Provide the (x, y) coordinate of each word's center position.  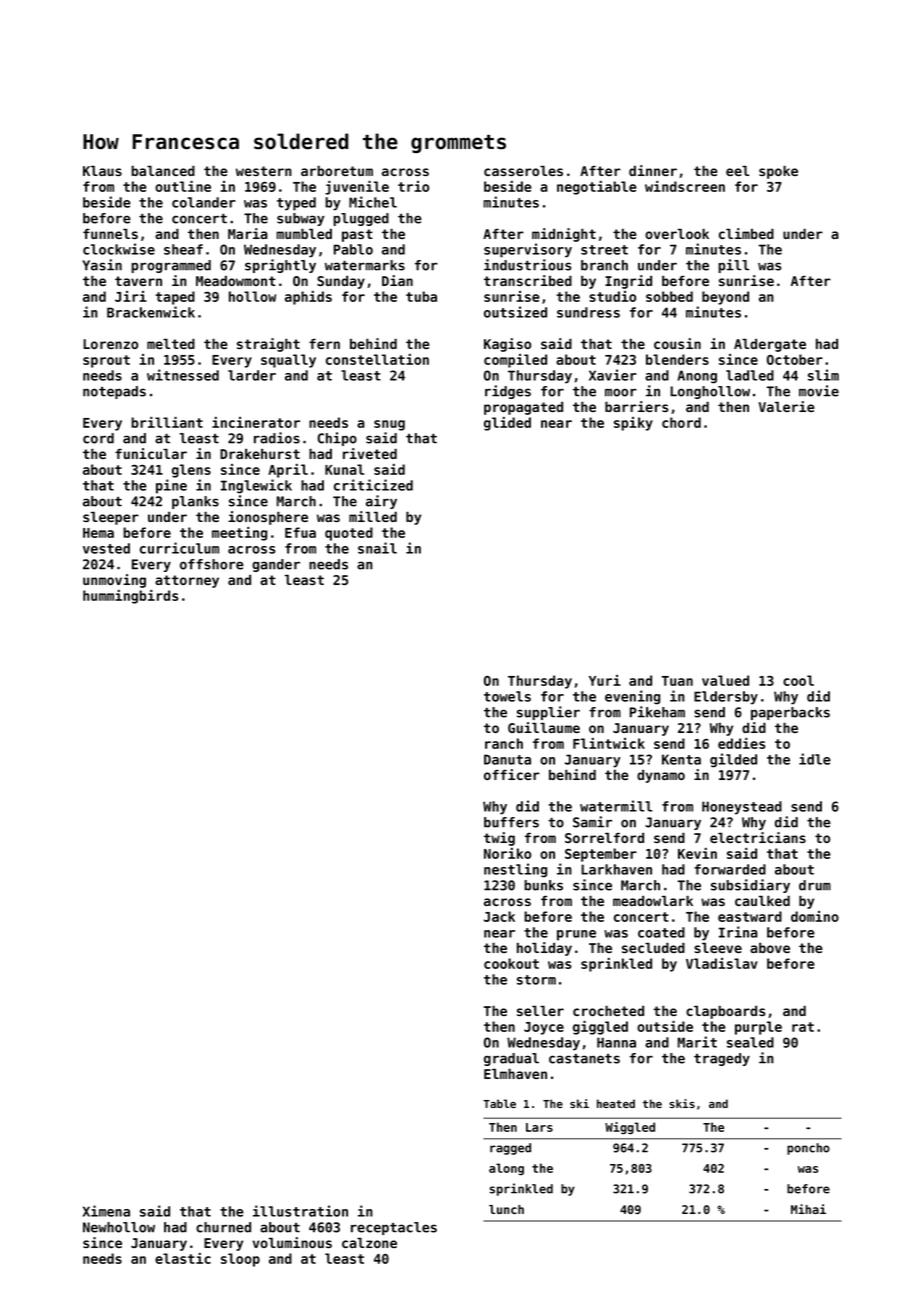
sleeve (718, 948)
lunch (506, 1209)
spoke (778, 172)
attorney (187, 581)
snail (377, 548)
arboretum (337, 171)
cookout (511, 963)
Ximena (106, 1211)
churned (223, 1227)
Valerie (787, 406)
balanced (163, 170)
